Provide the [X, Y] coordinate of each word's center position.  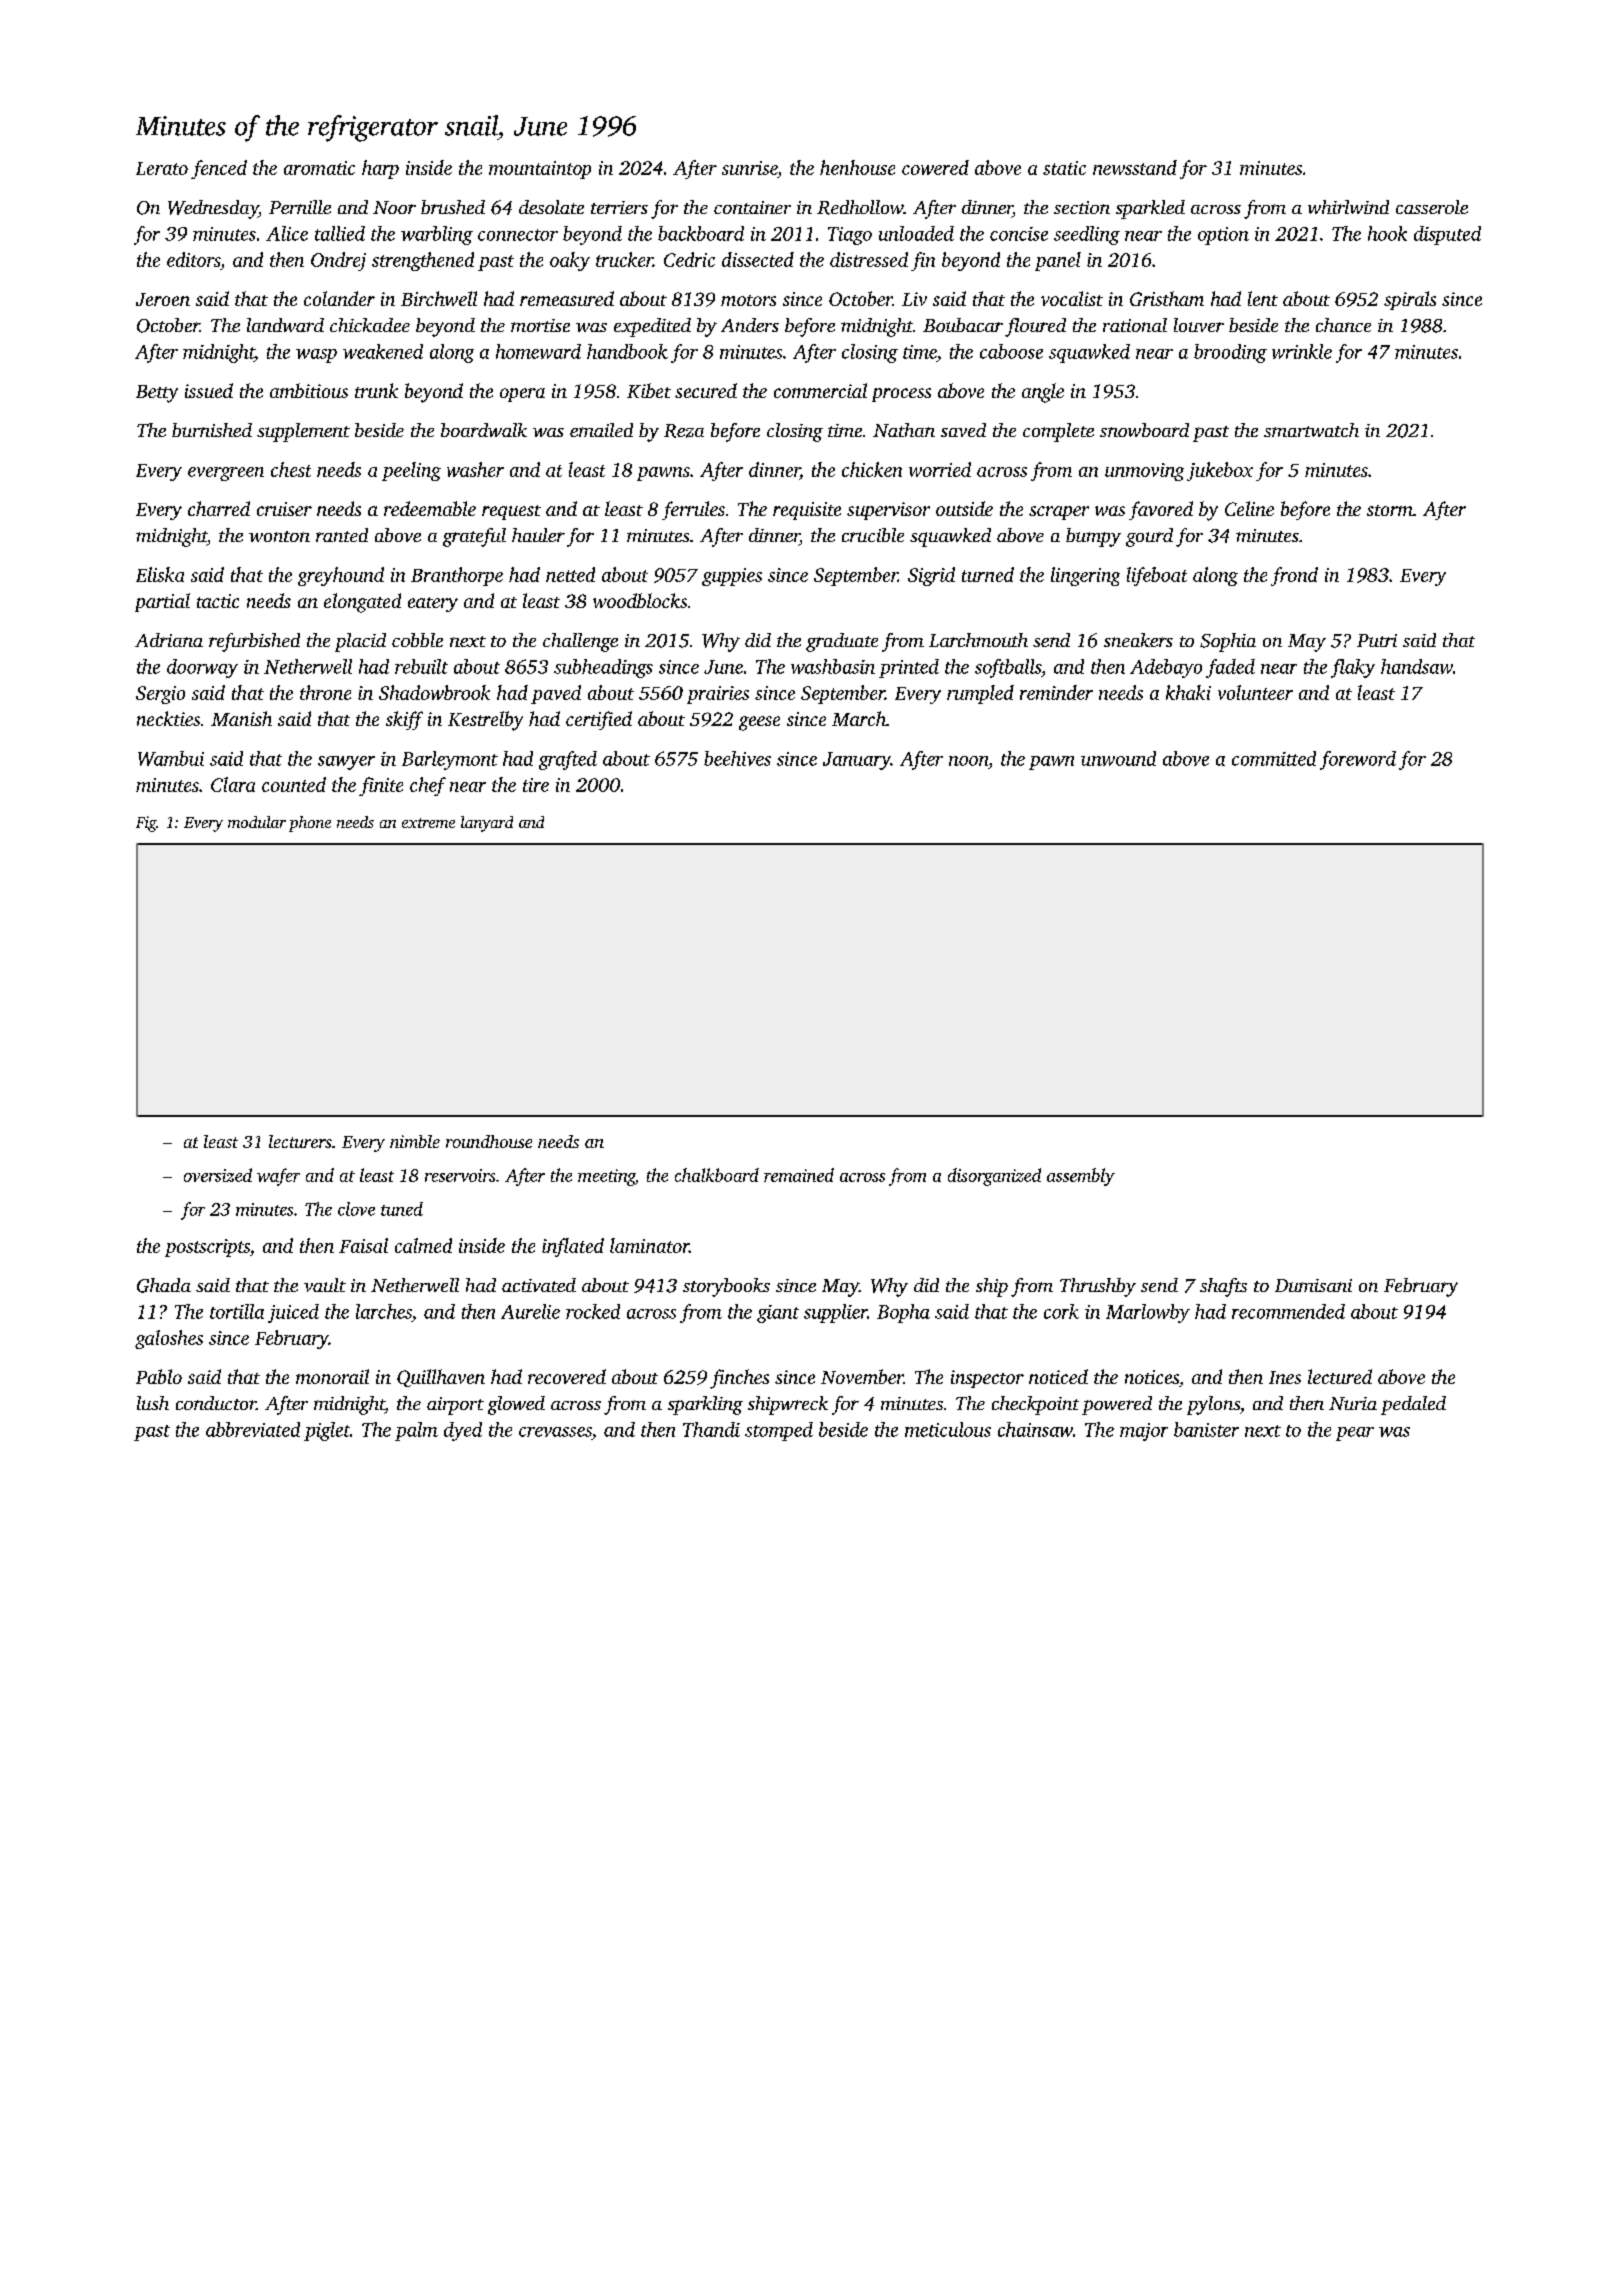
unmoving [1144, 472]
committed [1274, 758]
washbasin [833, 666]
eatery [433, 604]
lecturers [300, 1141]
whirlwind [1348, 207]
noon [968, 761]
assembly [1081, 1177]
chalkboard [717, 1175]
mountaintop [540, 170]
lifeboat [1157, 576]
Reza [684, 431]
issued [209, 390]
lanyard [487, 824]
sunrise [750, 169]
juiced [293, 1313]
